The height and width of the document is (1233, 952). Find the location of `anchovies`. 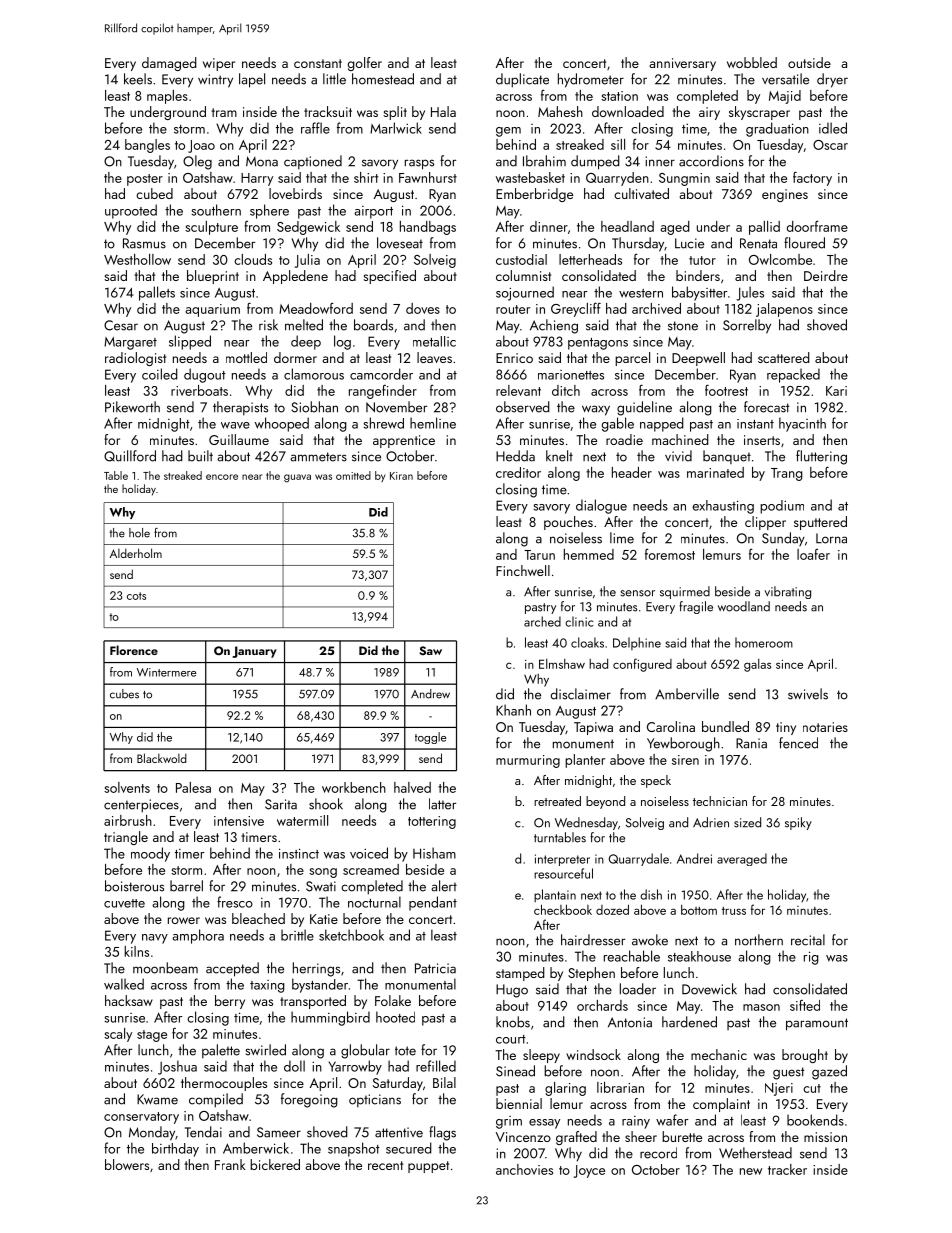

anchovies is located at coordinates (524, 1169).
